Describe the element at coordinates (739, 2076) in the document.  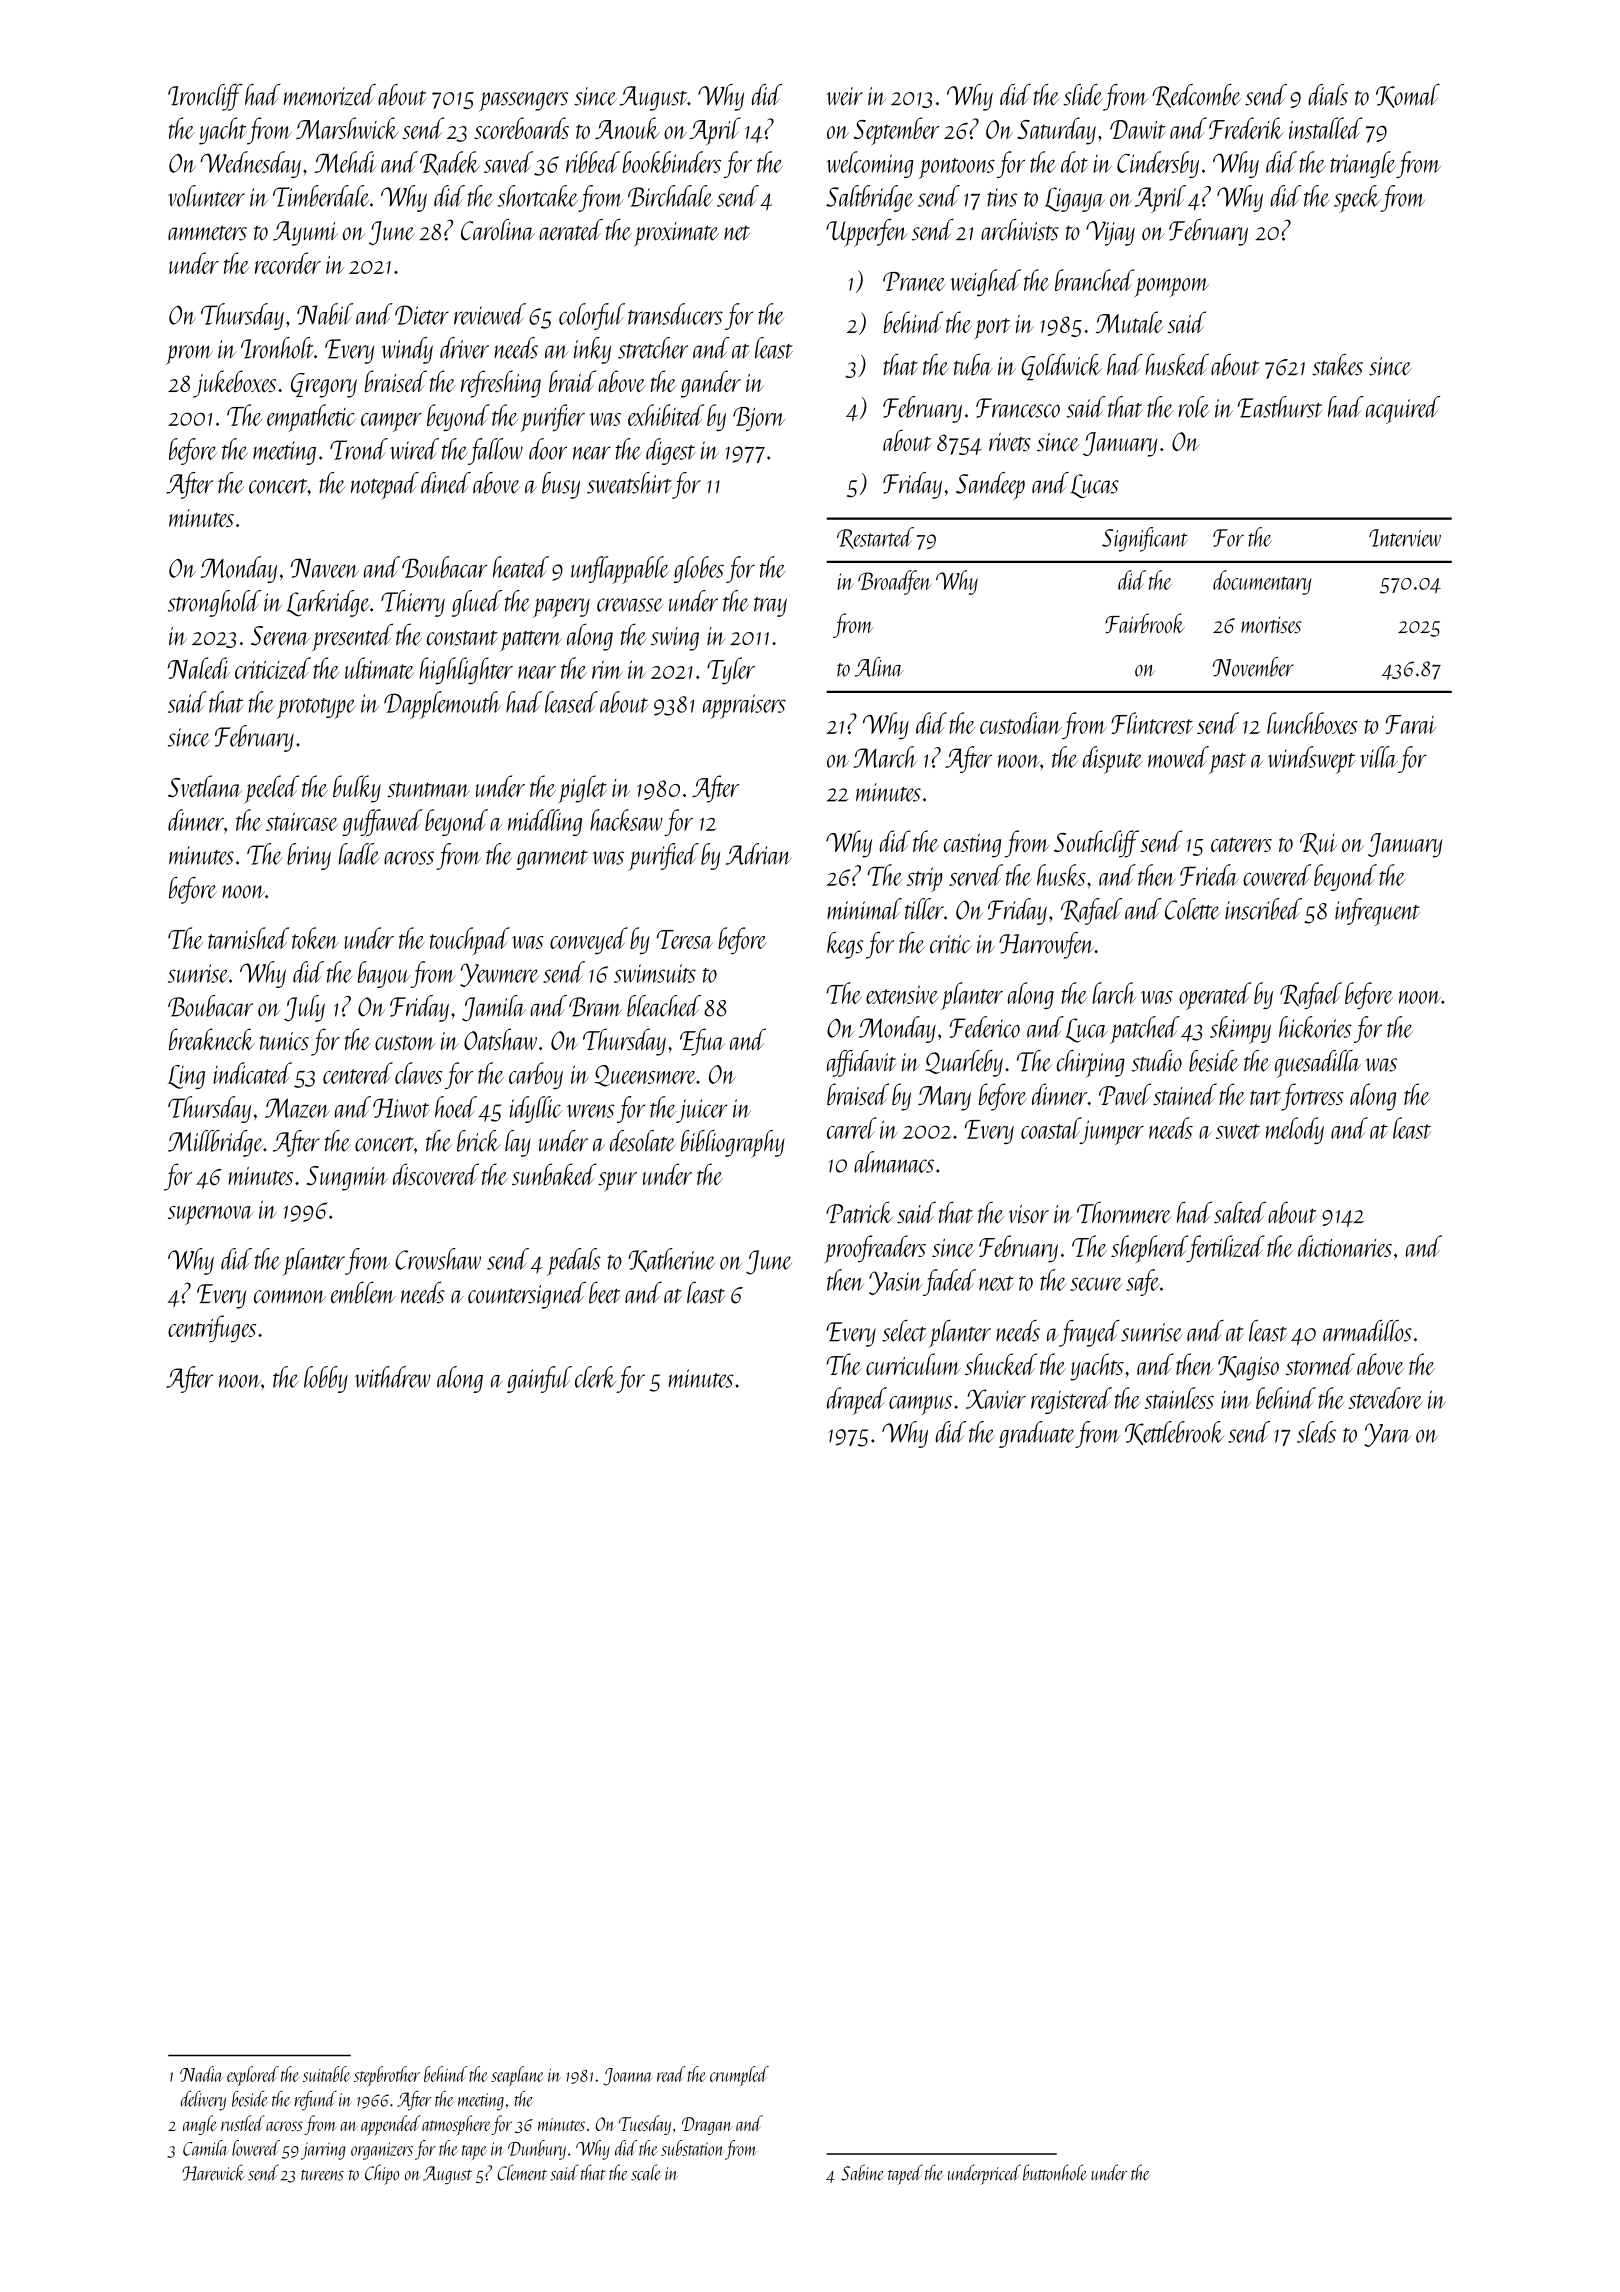
I see `crumpled` at that location.
